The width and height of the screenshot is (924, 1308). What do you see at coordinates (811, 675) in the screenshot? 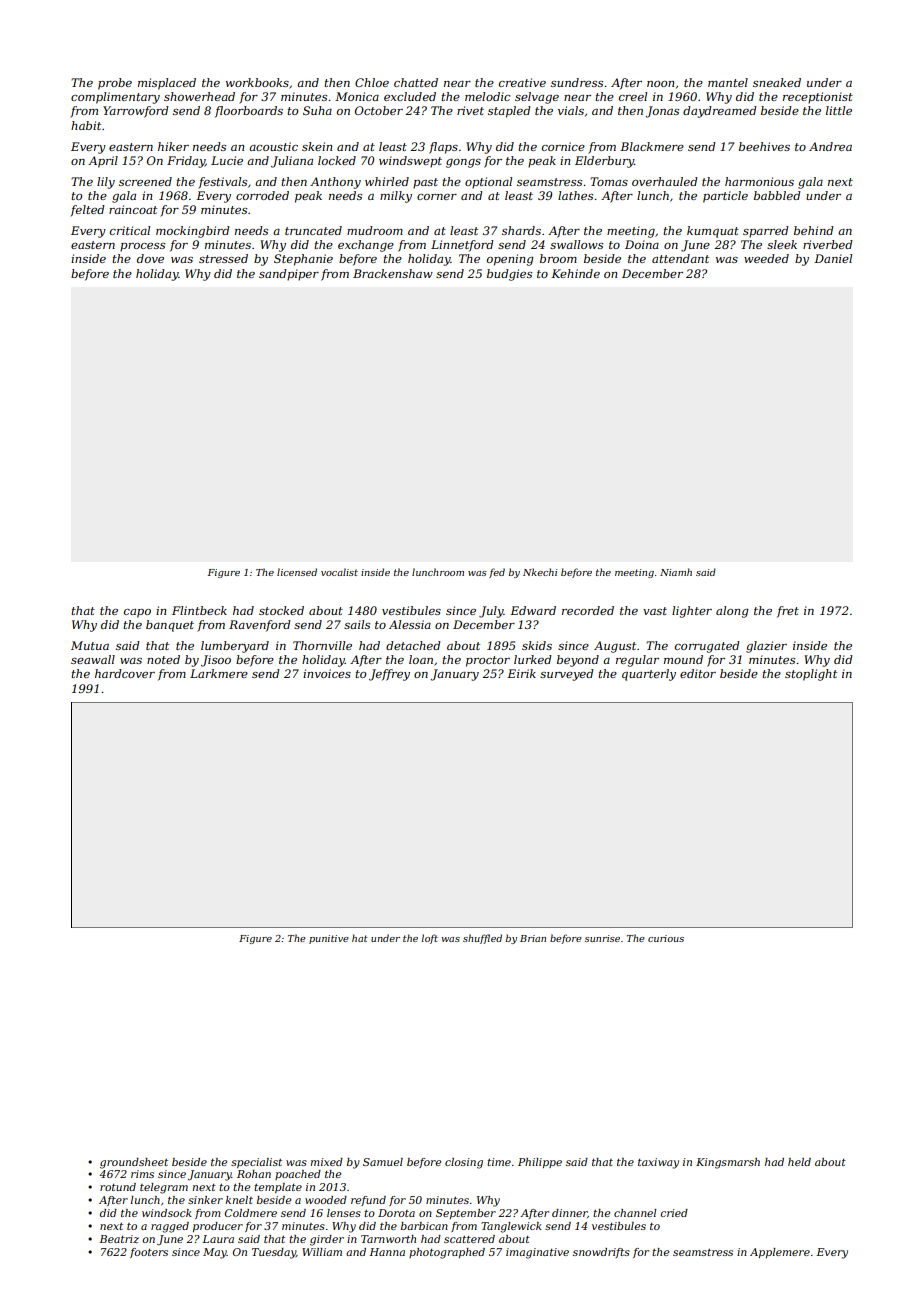
I see `stoplight` at bounding box center [811, 675].
